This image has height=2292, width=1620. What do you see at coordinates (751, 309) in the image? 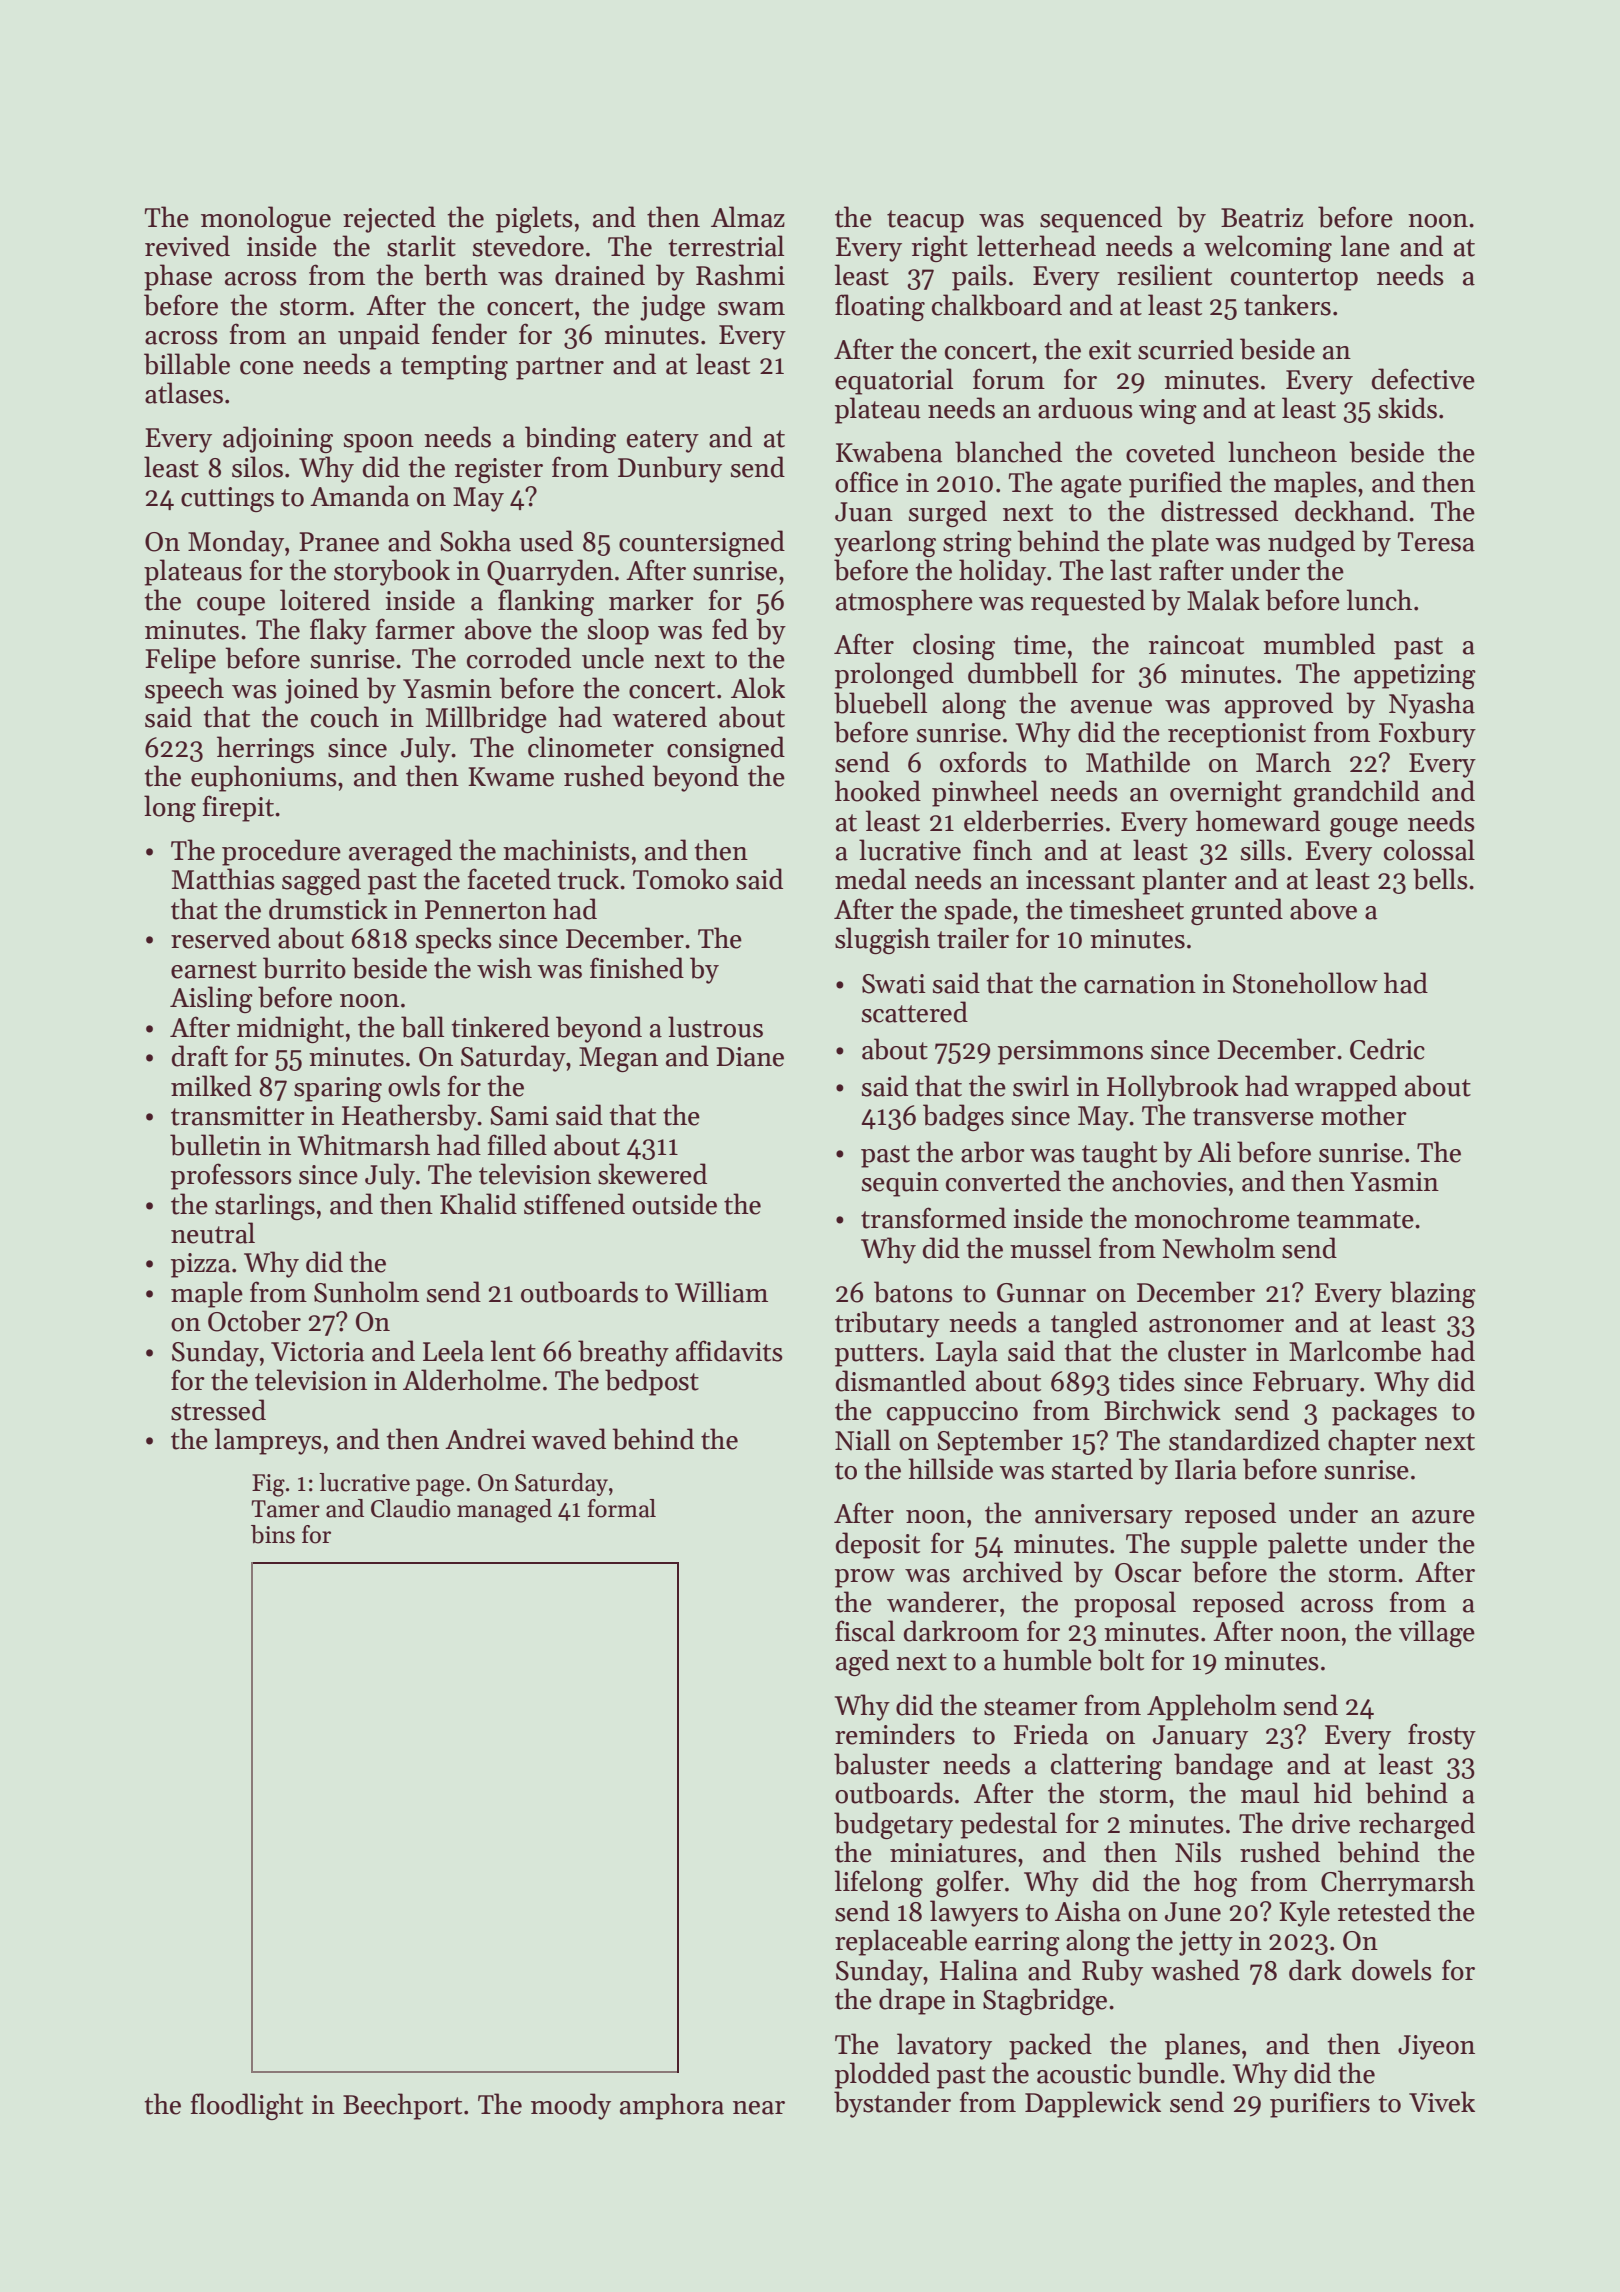
I see `swam` at bounding box center [751, 309].
